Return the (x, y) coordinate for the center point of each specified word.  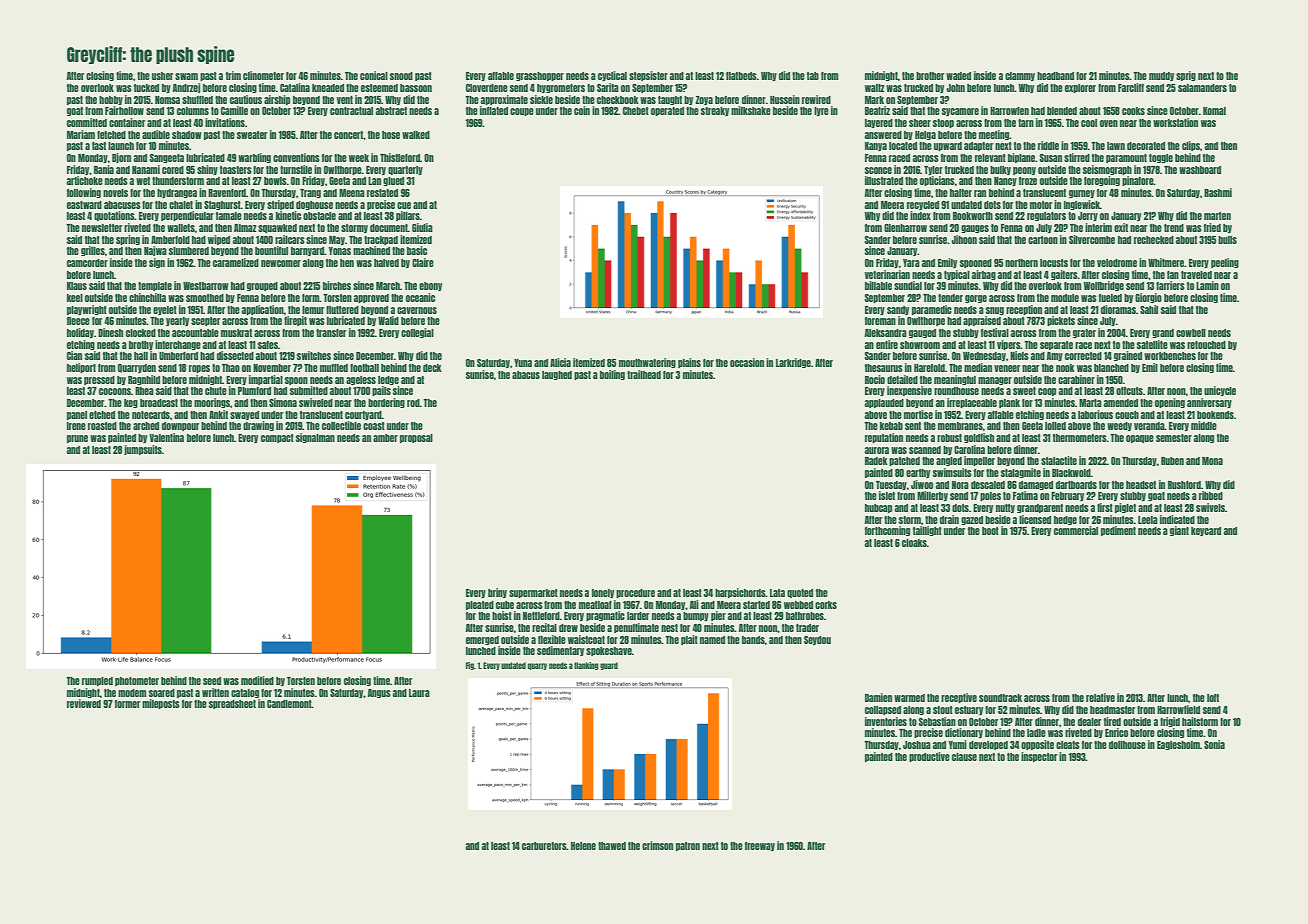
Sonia (1214, 744)
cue (404, 205)
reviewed (84, 703)
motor (1041, 205)
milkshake (751, 110)
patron (688, 846)
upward (948, 146)
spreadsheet (232, 704)
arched (146, 426)
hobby (111, 100)
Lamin (1207, 285)
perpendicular (187, 216)
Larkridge (793, 363)
